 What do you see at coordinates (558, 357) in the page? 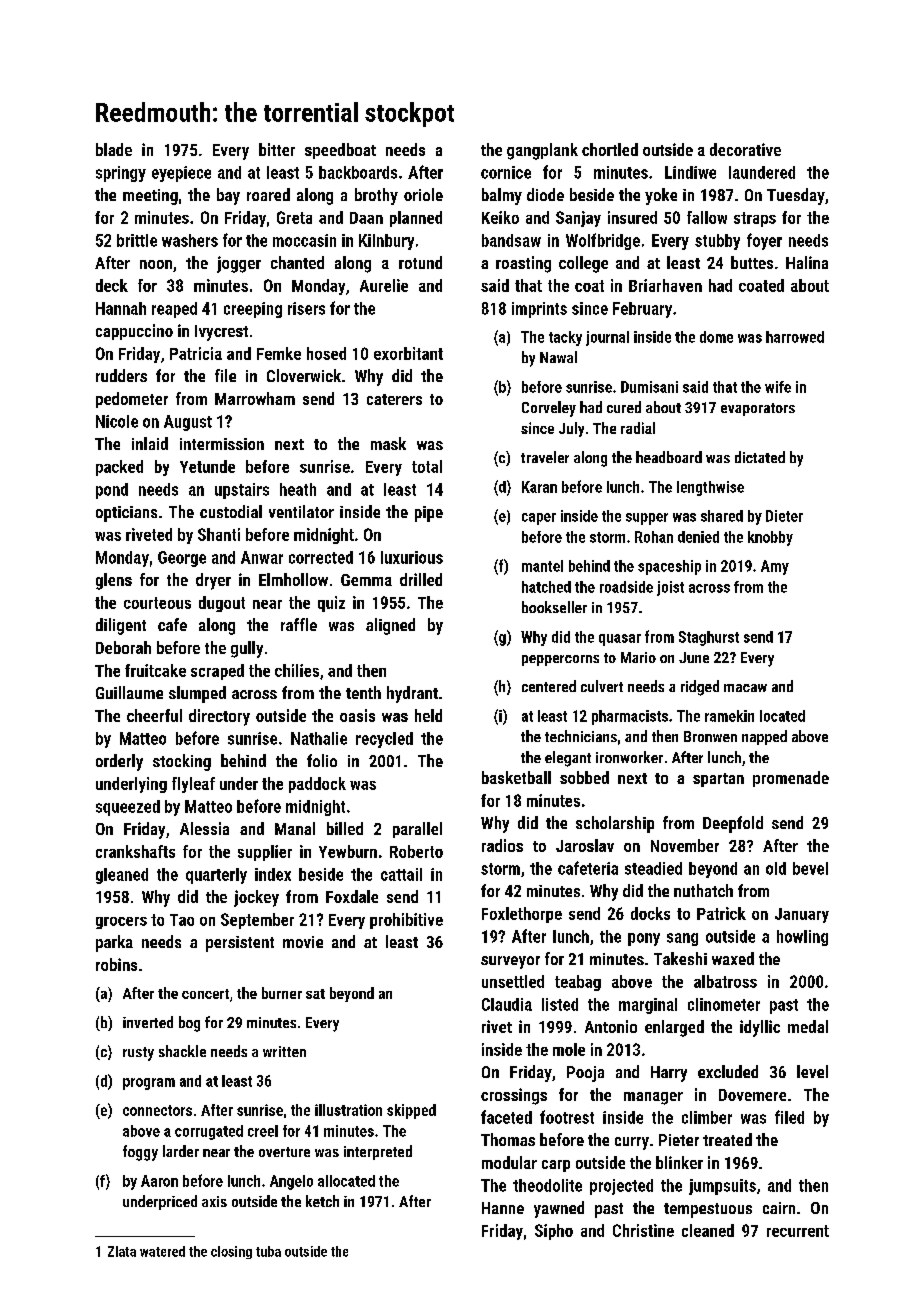
I see `Nawal` at bounding box center [558, 357].
